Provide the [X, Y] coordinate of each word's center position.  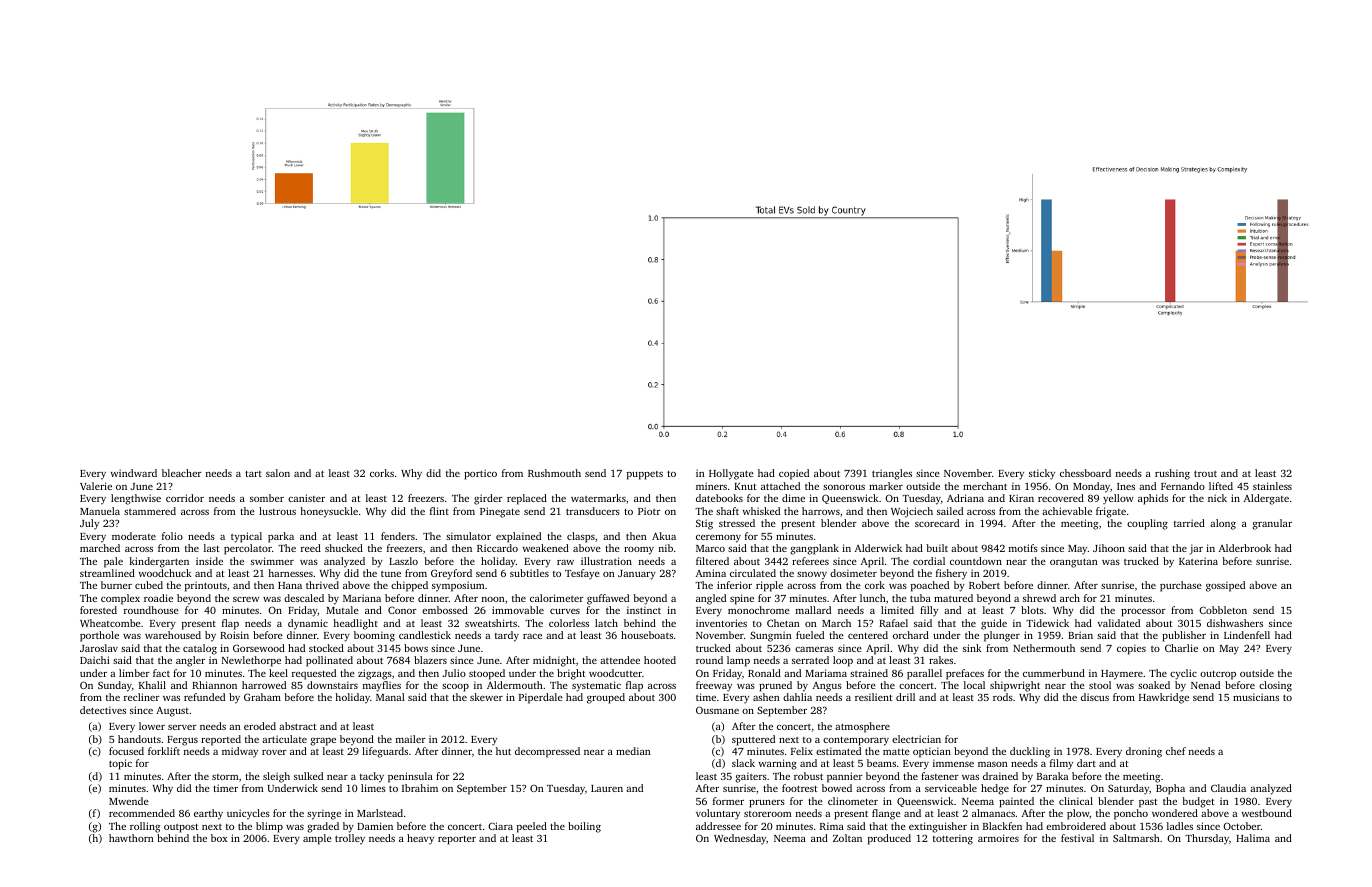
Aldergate [1266, 499]
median [633, 751]
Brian [1080, 635]
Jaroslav [99, 648]
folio [172, 536]
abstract [297, 726]
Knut [745, 486]
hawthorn [131, 838]
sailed [950, 511]
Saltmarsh [1136, 838]
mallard [813, 610]
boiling [584, 827]
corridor [185, 498]
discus [1095, 697]
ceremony [718, 539]
